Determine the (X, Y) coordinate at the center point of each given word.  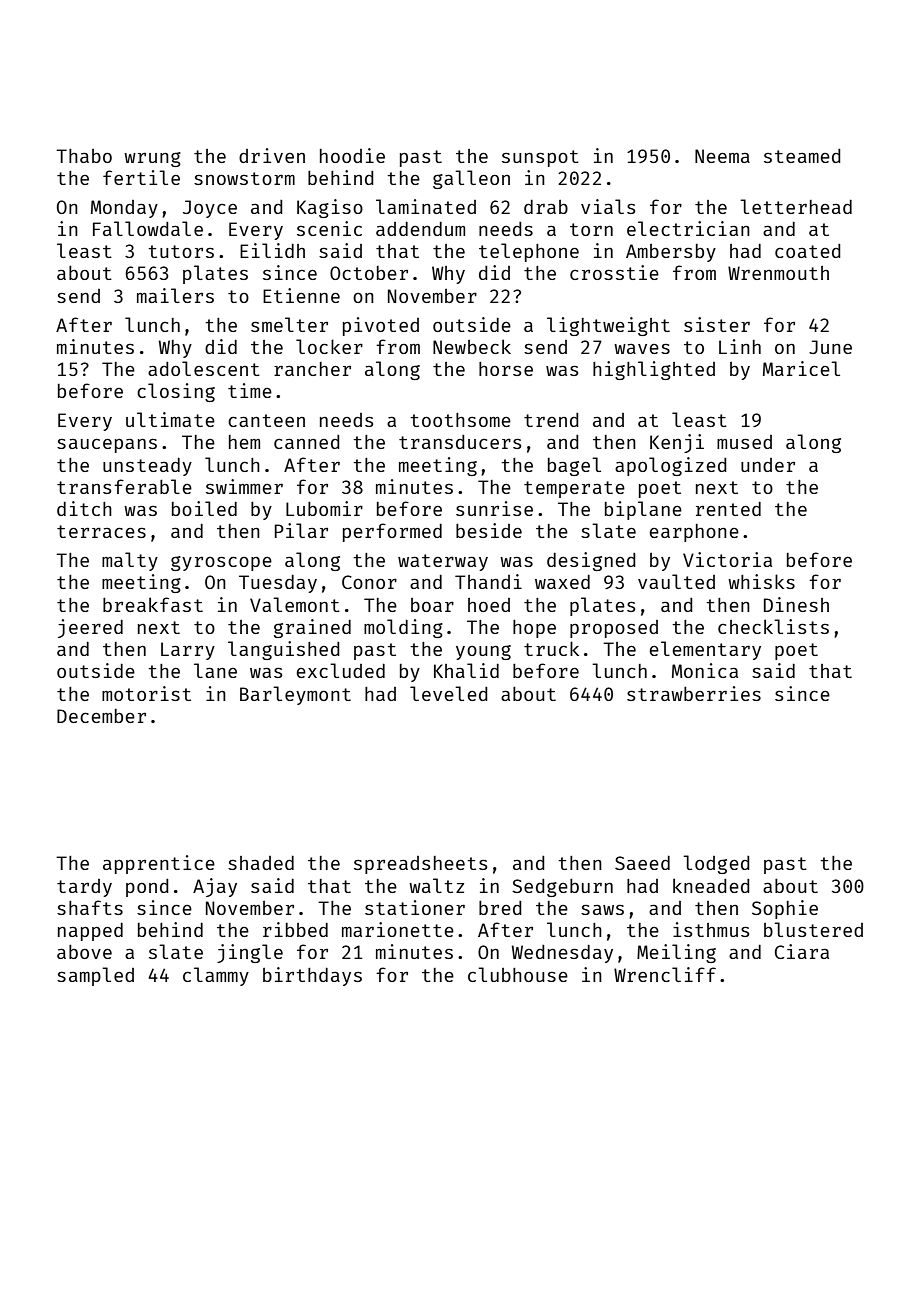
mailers (175, 295)
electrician (688, 228)
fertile (141, 177)
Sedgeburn (562, 888)
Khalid (466, 670)
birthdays (312, 976)
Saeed (642, 863)
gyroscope (221, 563)
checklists (773, 626)
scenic (329, 228)
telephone (529, 252)
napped (90, 932)
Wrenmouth (778, 273)
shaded (261, 863)
